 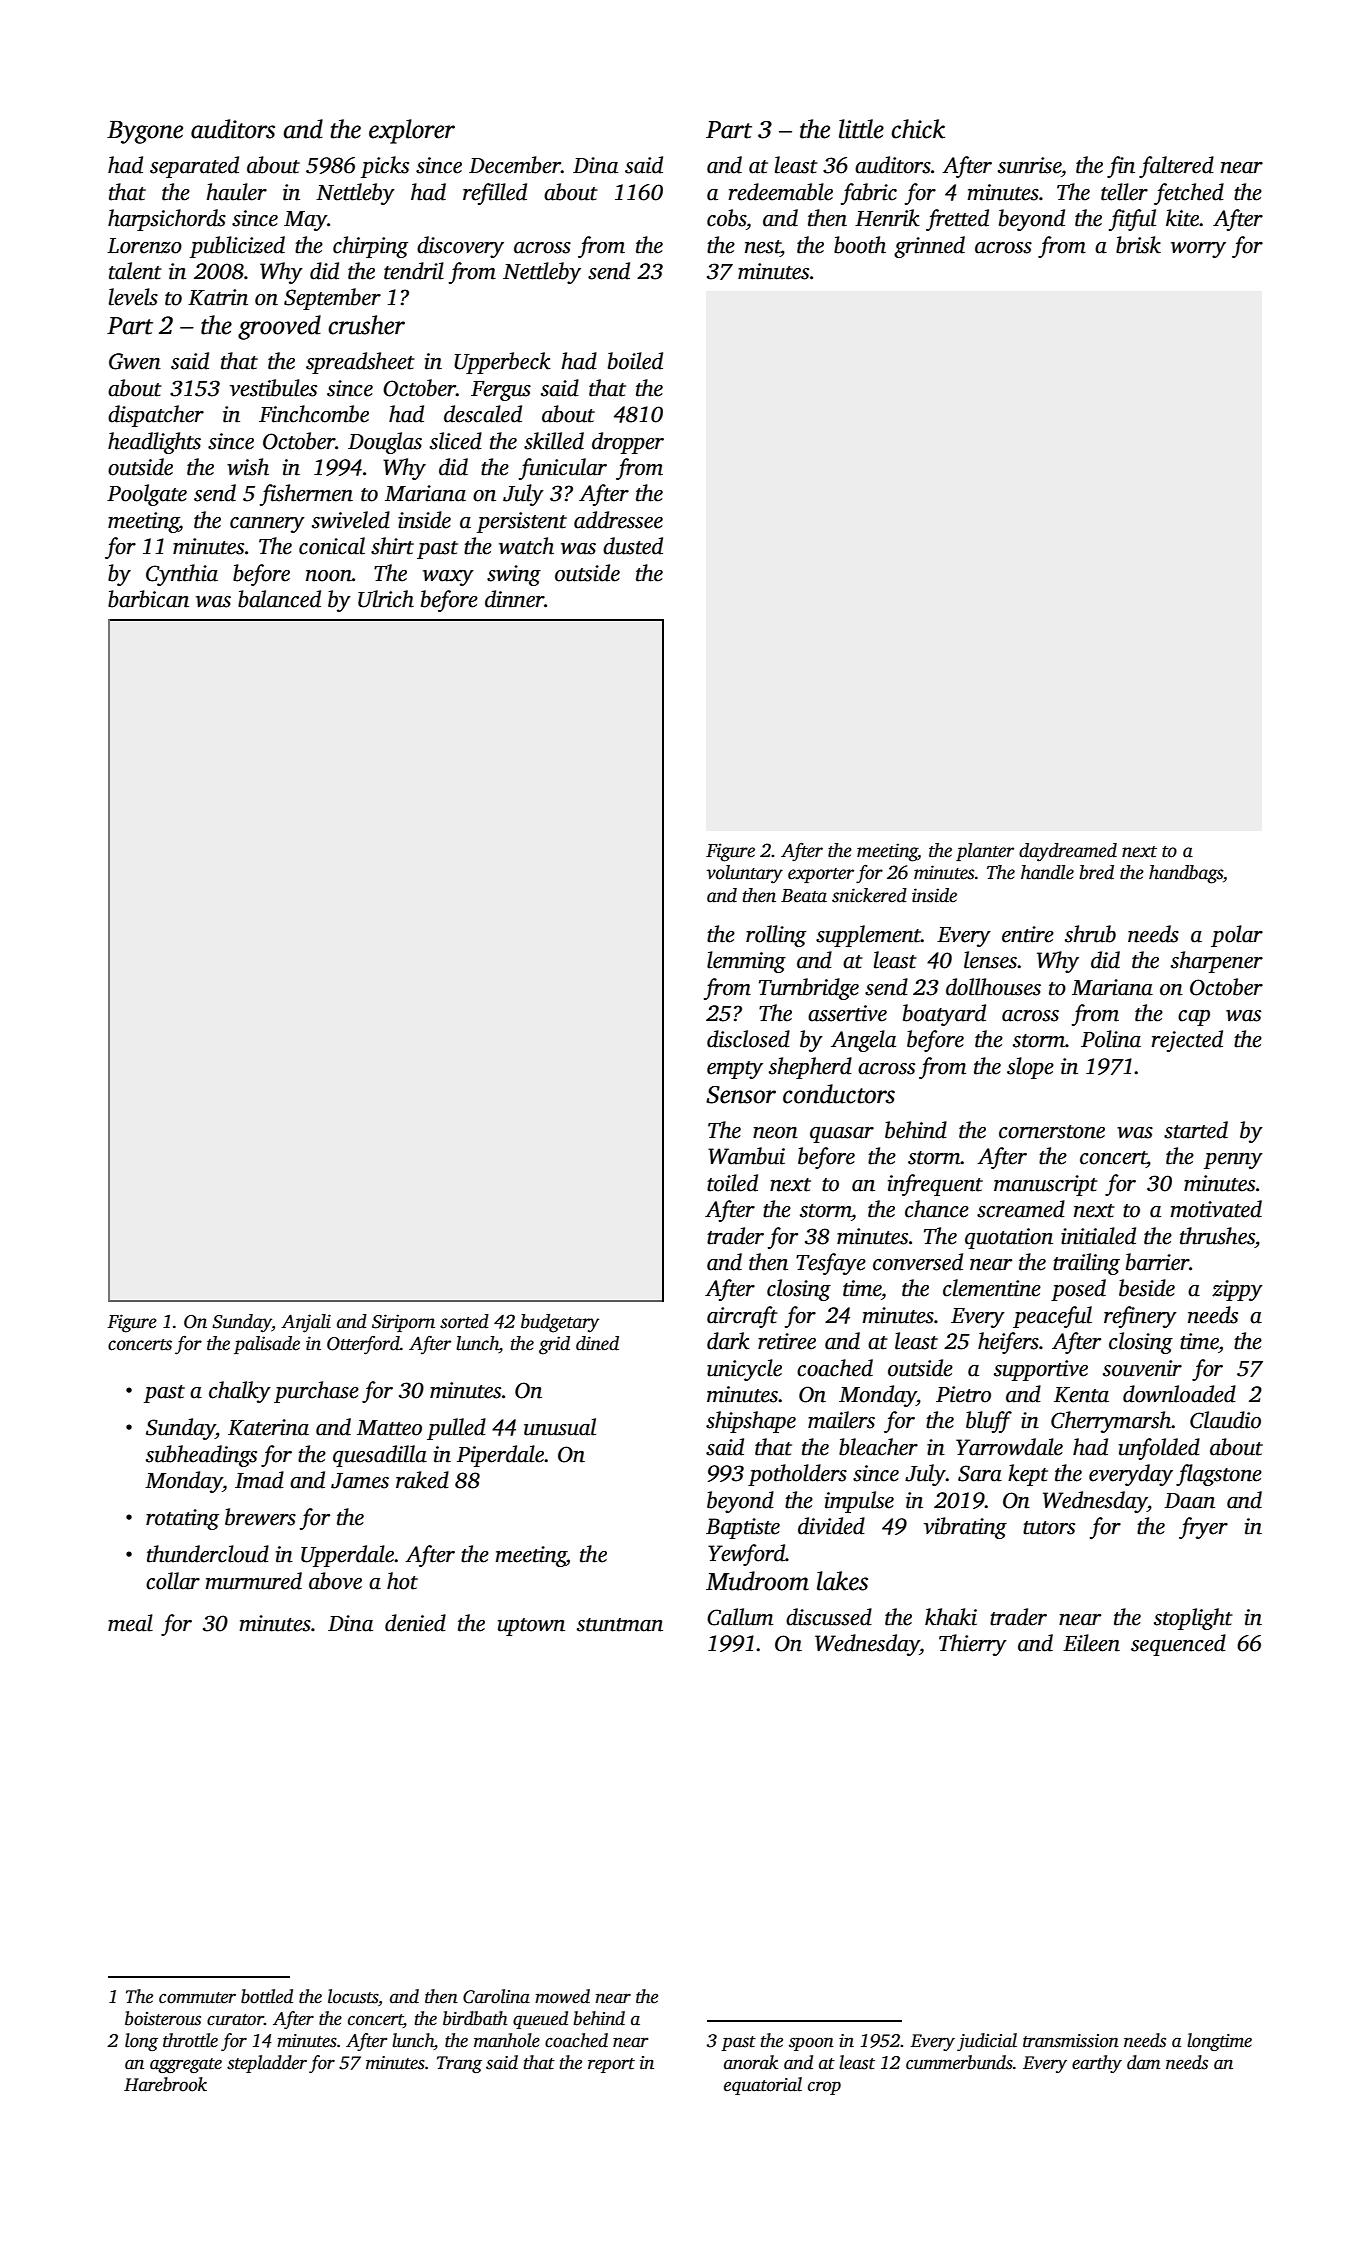 What do you see at coordinates (353, 1996) in the screenshot?
I see `locusts` at bounding box center [353, 1996].
